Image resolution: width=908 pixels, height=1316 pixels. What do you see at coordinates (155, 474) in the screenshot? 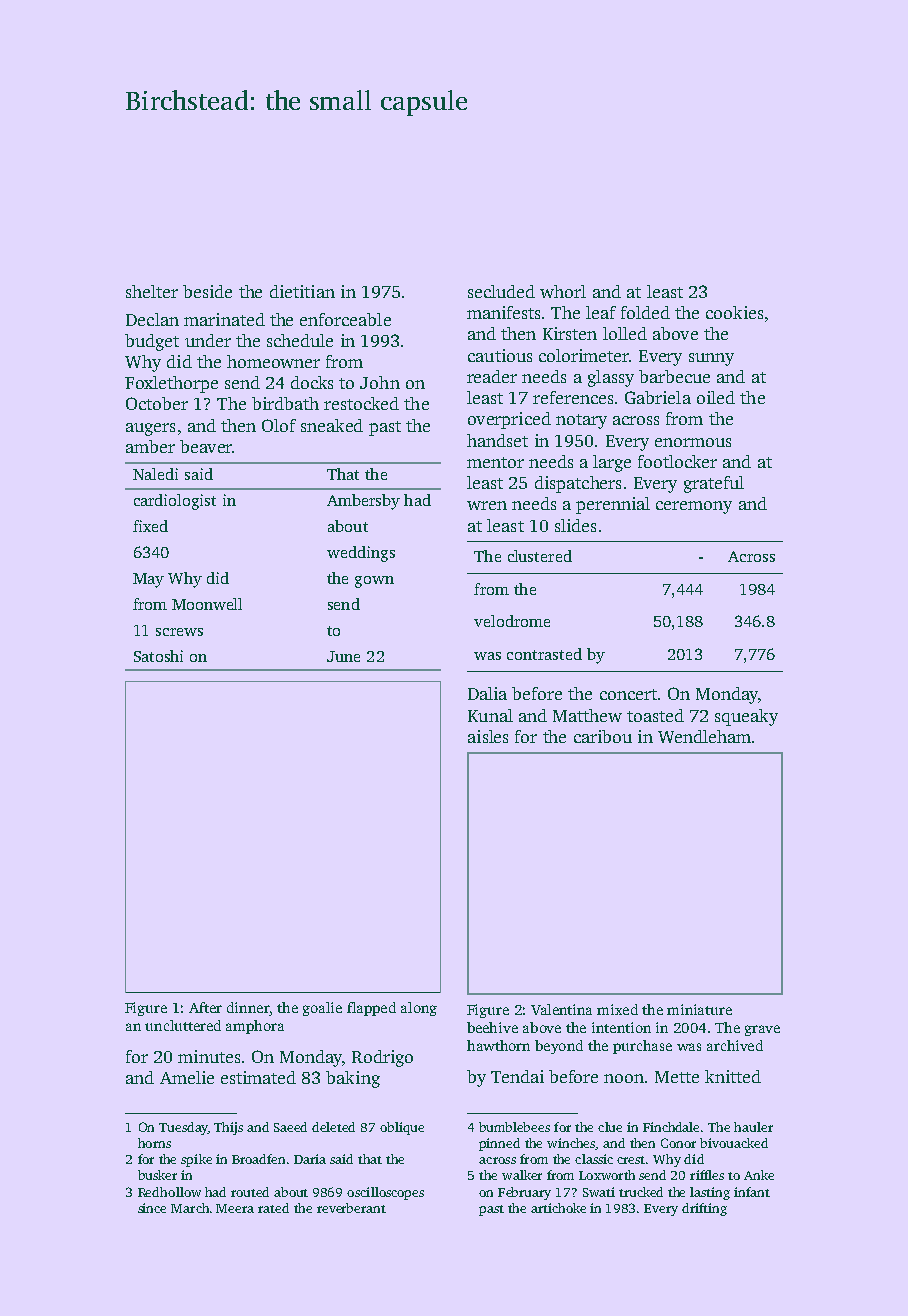
I see `Naledi` at bounding box center [155, 474].
